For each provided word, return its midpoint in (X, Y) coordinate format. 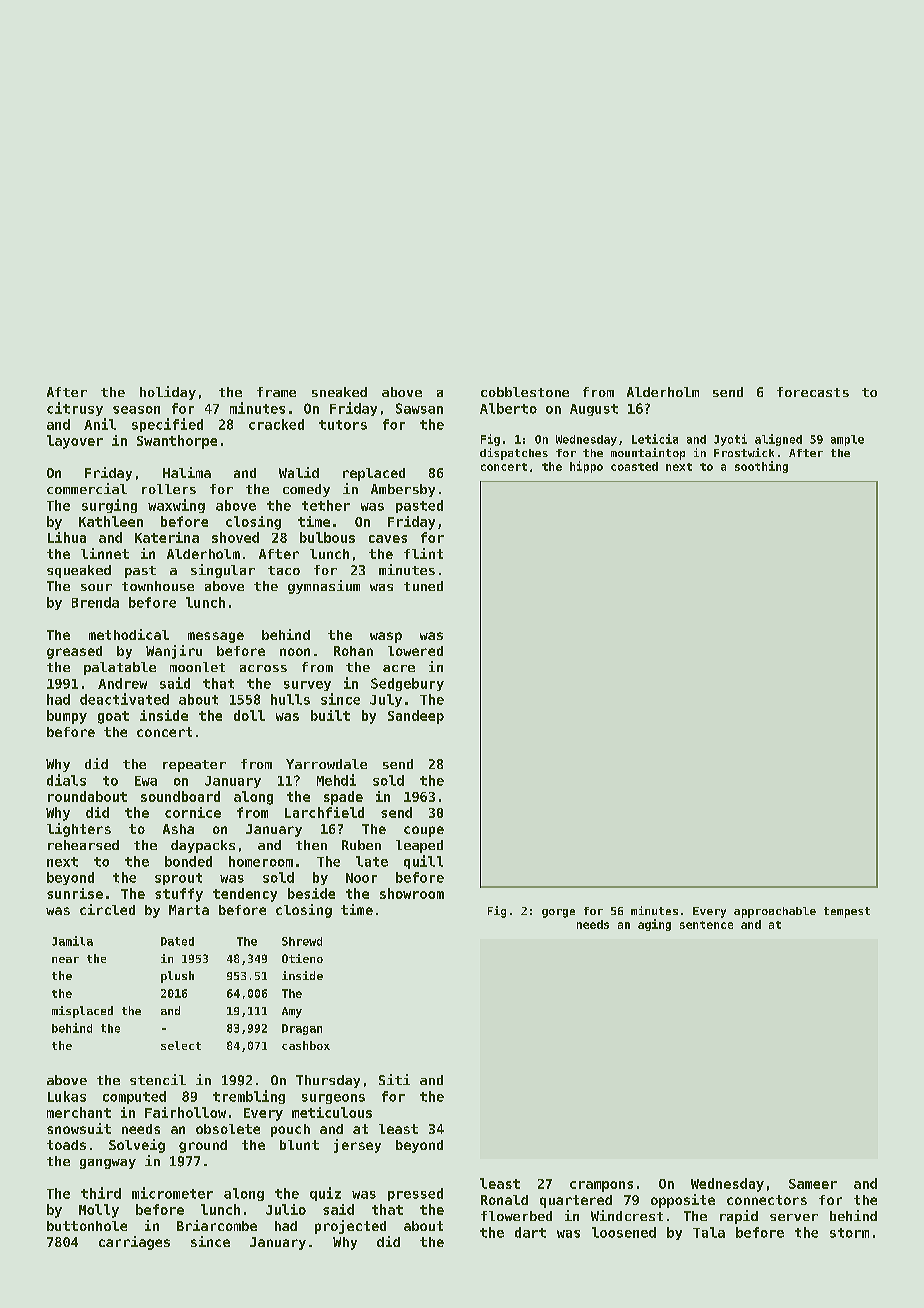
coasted (634, 466)
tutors (343, 425)
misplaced (82, 1012)
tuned (423, 586)
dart (530, 1232)
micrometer (172, 1193)
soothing (761, 467)
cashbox (306, 1045)
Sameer (813, 1184)
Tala (709, 1232)
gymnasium (324, 587)
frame (276, 392)
